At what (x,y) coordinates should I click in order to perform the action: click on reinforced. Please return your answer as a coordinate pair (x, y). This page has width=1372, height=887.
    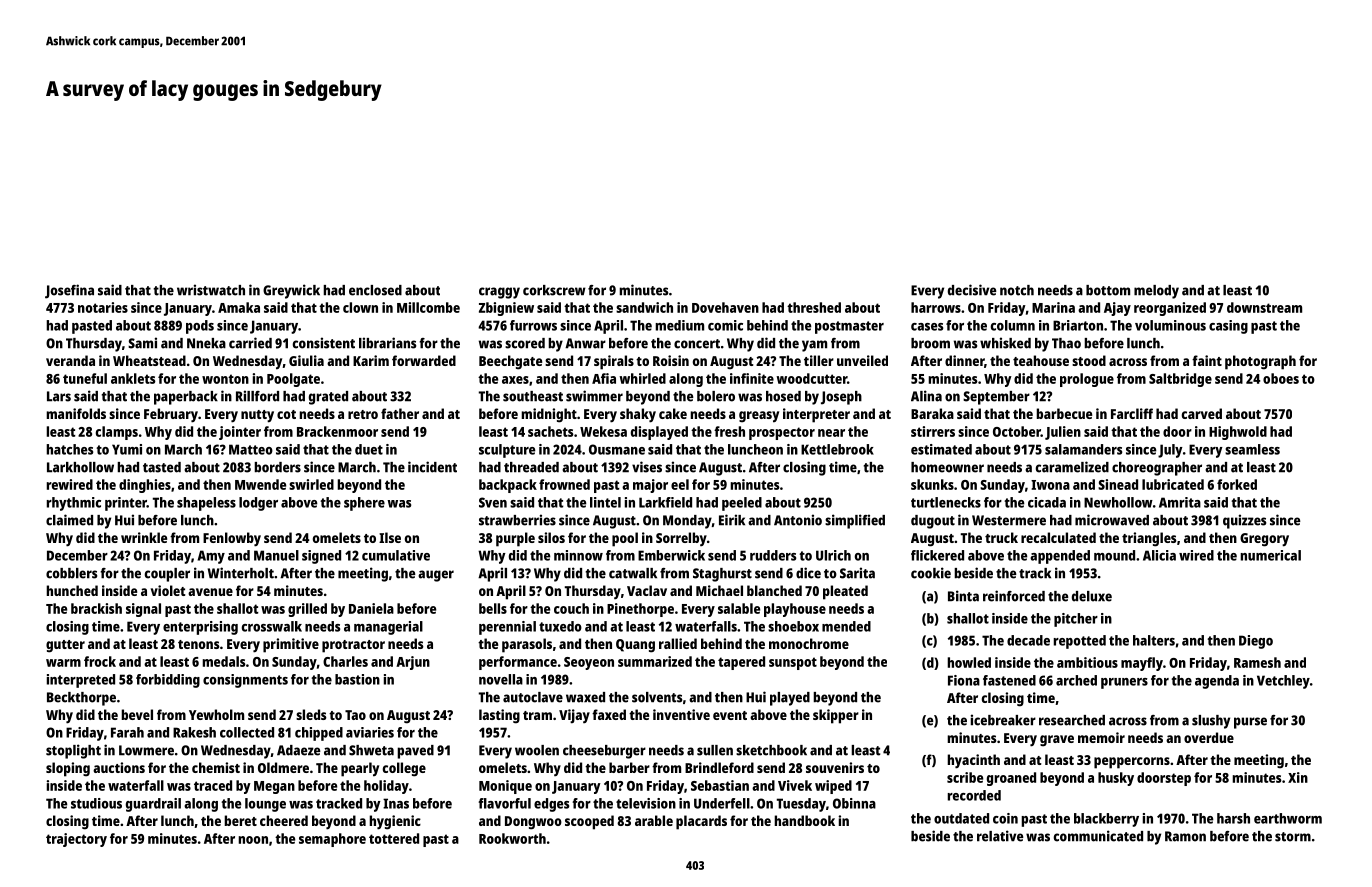
    Looking at the image, I should click on (1014, 596).
